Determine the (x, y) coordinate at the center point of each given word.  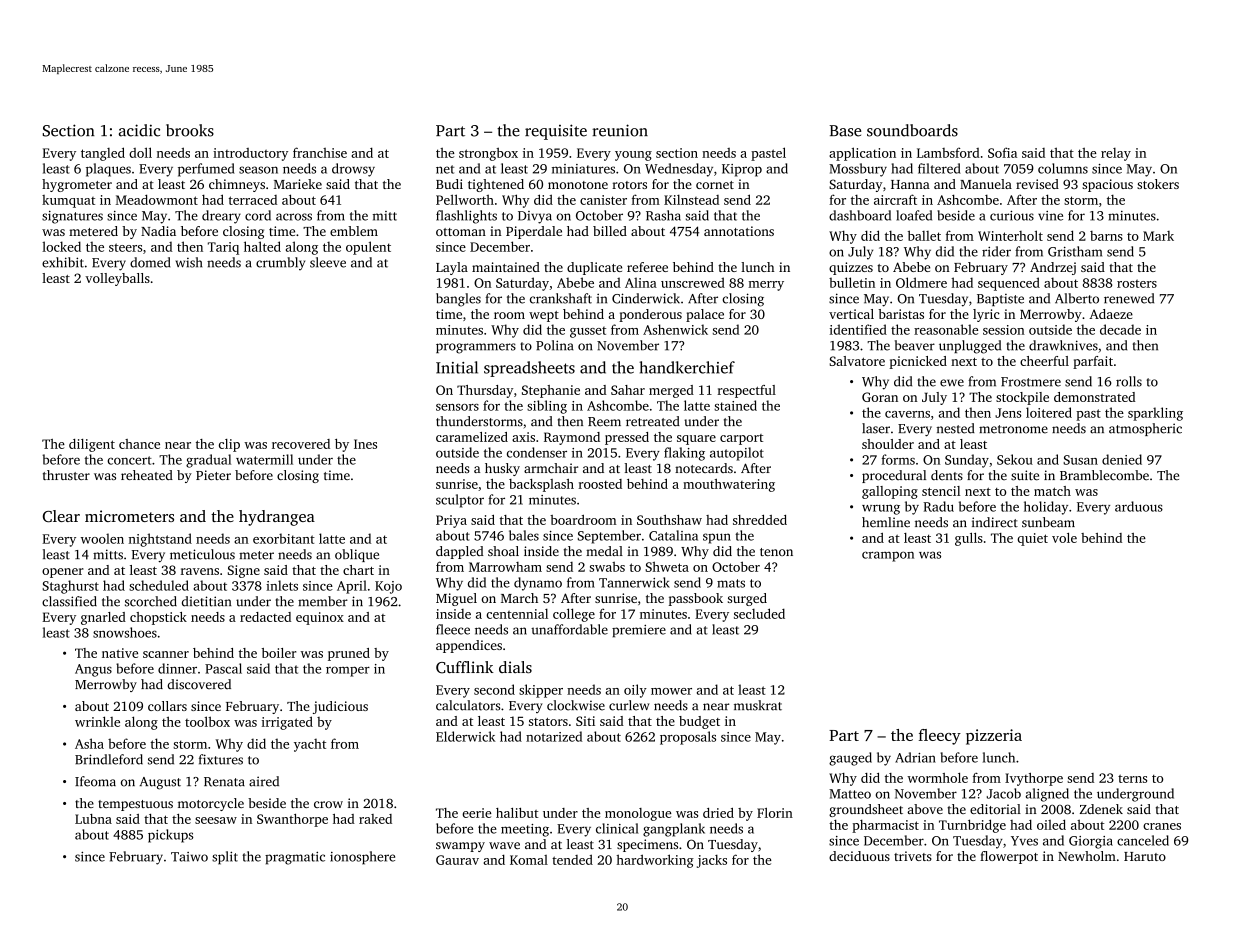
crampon (888, 556)
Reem (604, 422)
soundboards (912, 130)
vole (1064, 538)
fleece (453, 629)
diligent (92, 445)
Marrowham (505, 567)
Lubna (93, 819)
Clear (61, 516)
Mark (1158, 236)
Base (845, 131)
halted (262, 246)
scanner (166, 654)
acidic (139, 130)
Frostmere (1031, 382)
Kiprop (742, 170)
